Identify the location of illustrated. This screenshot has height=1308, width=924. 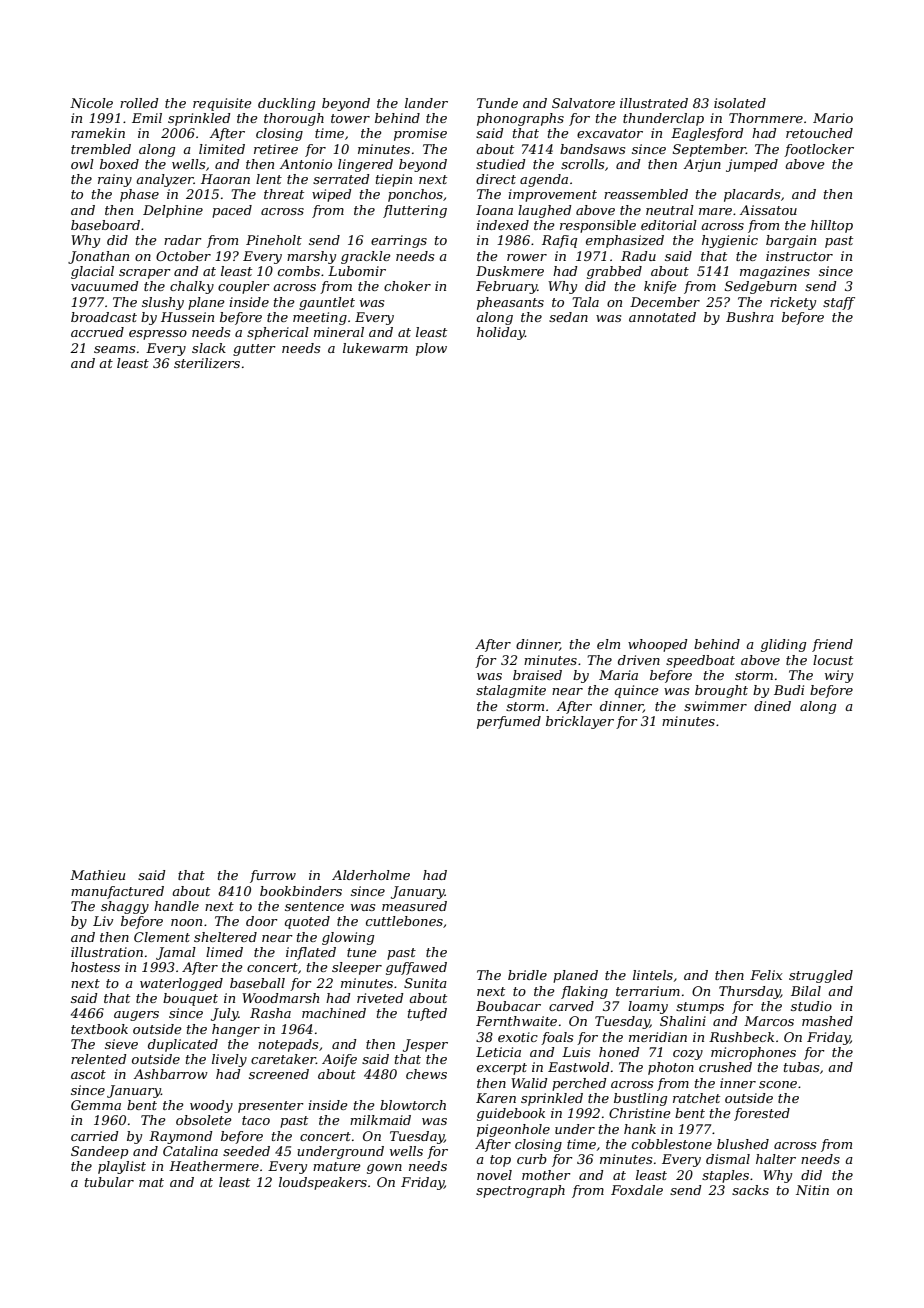
(654, 103).
